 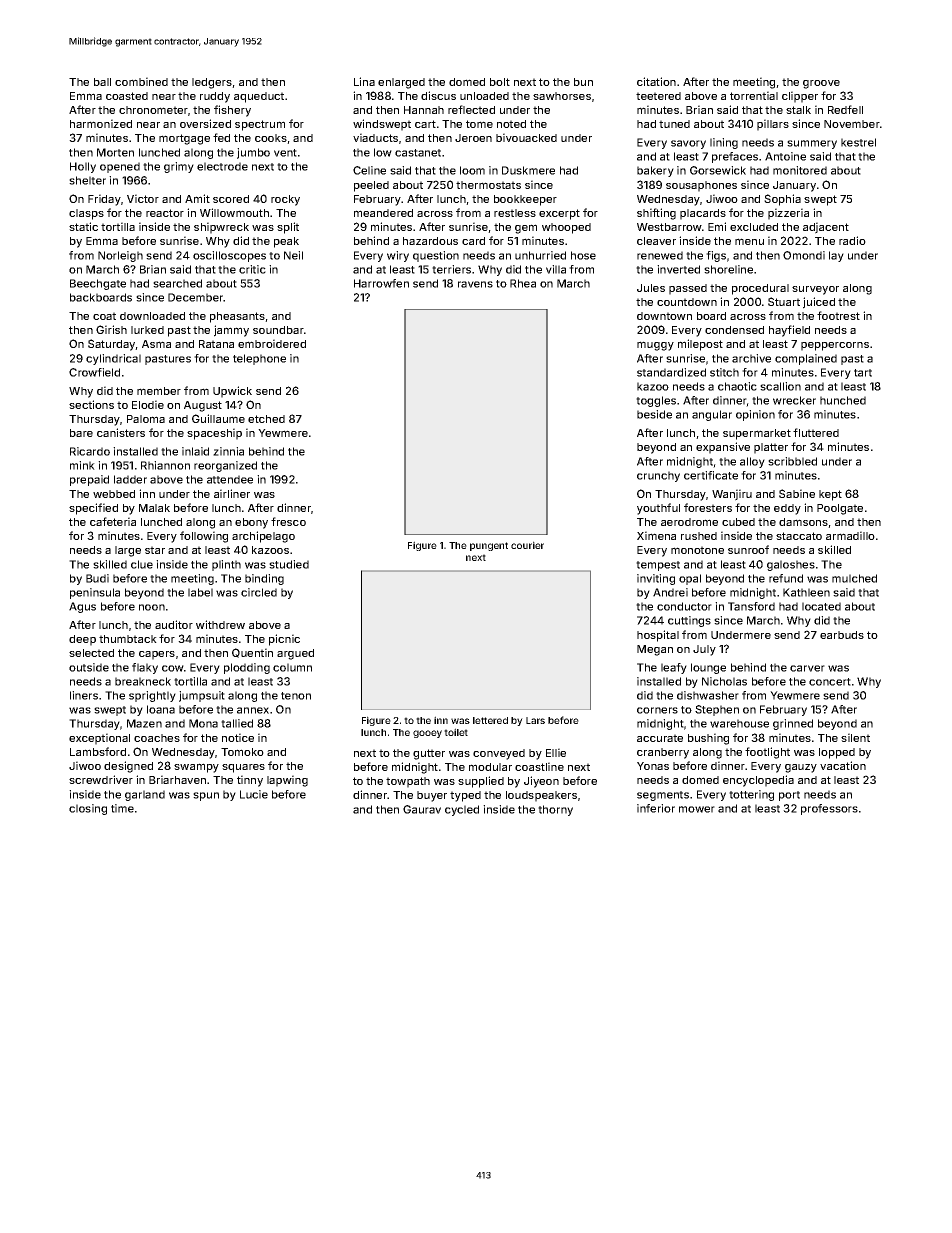 What do you see at coordinates (371, 186) in the screenshot?
I see `peeled` at bounding box center [371, 186].
